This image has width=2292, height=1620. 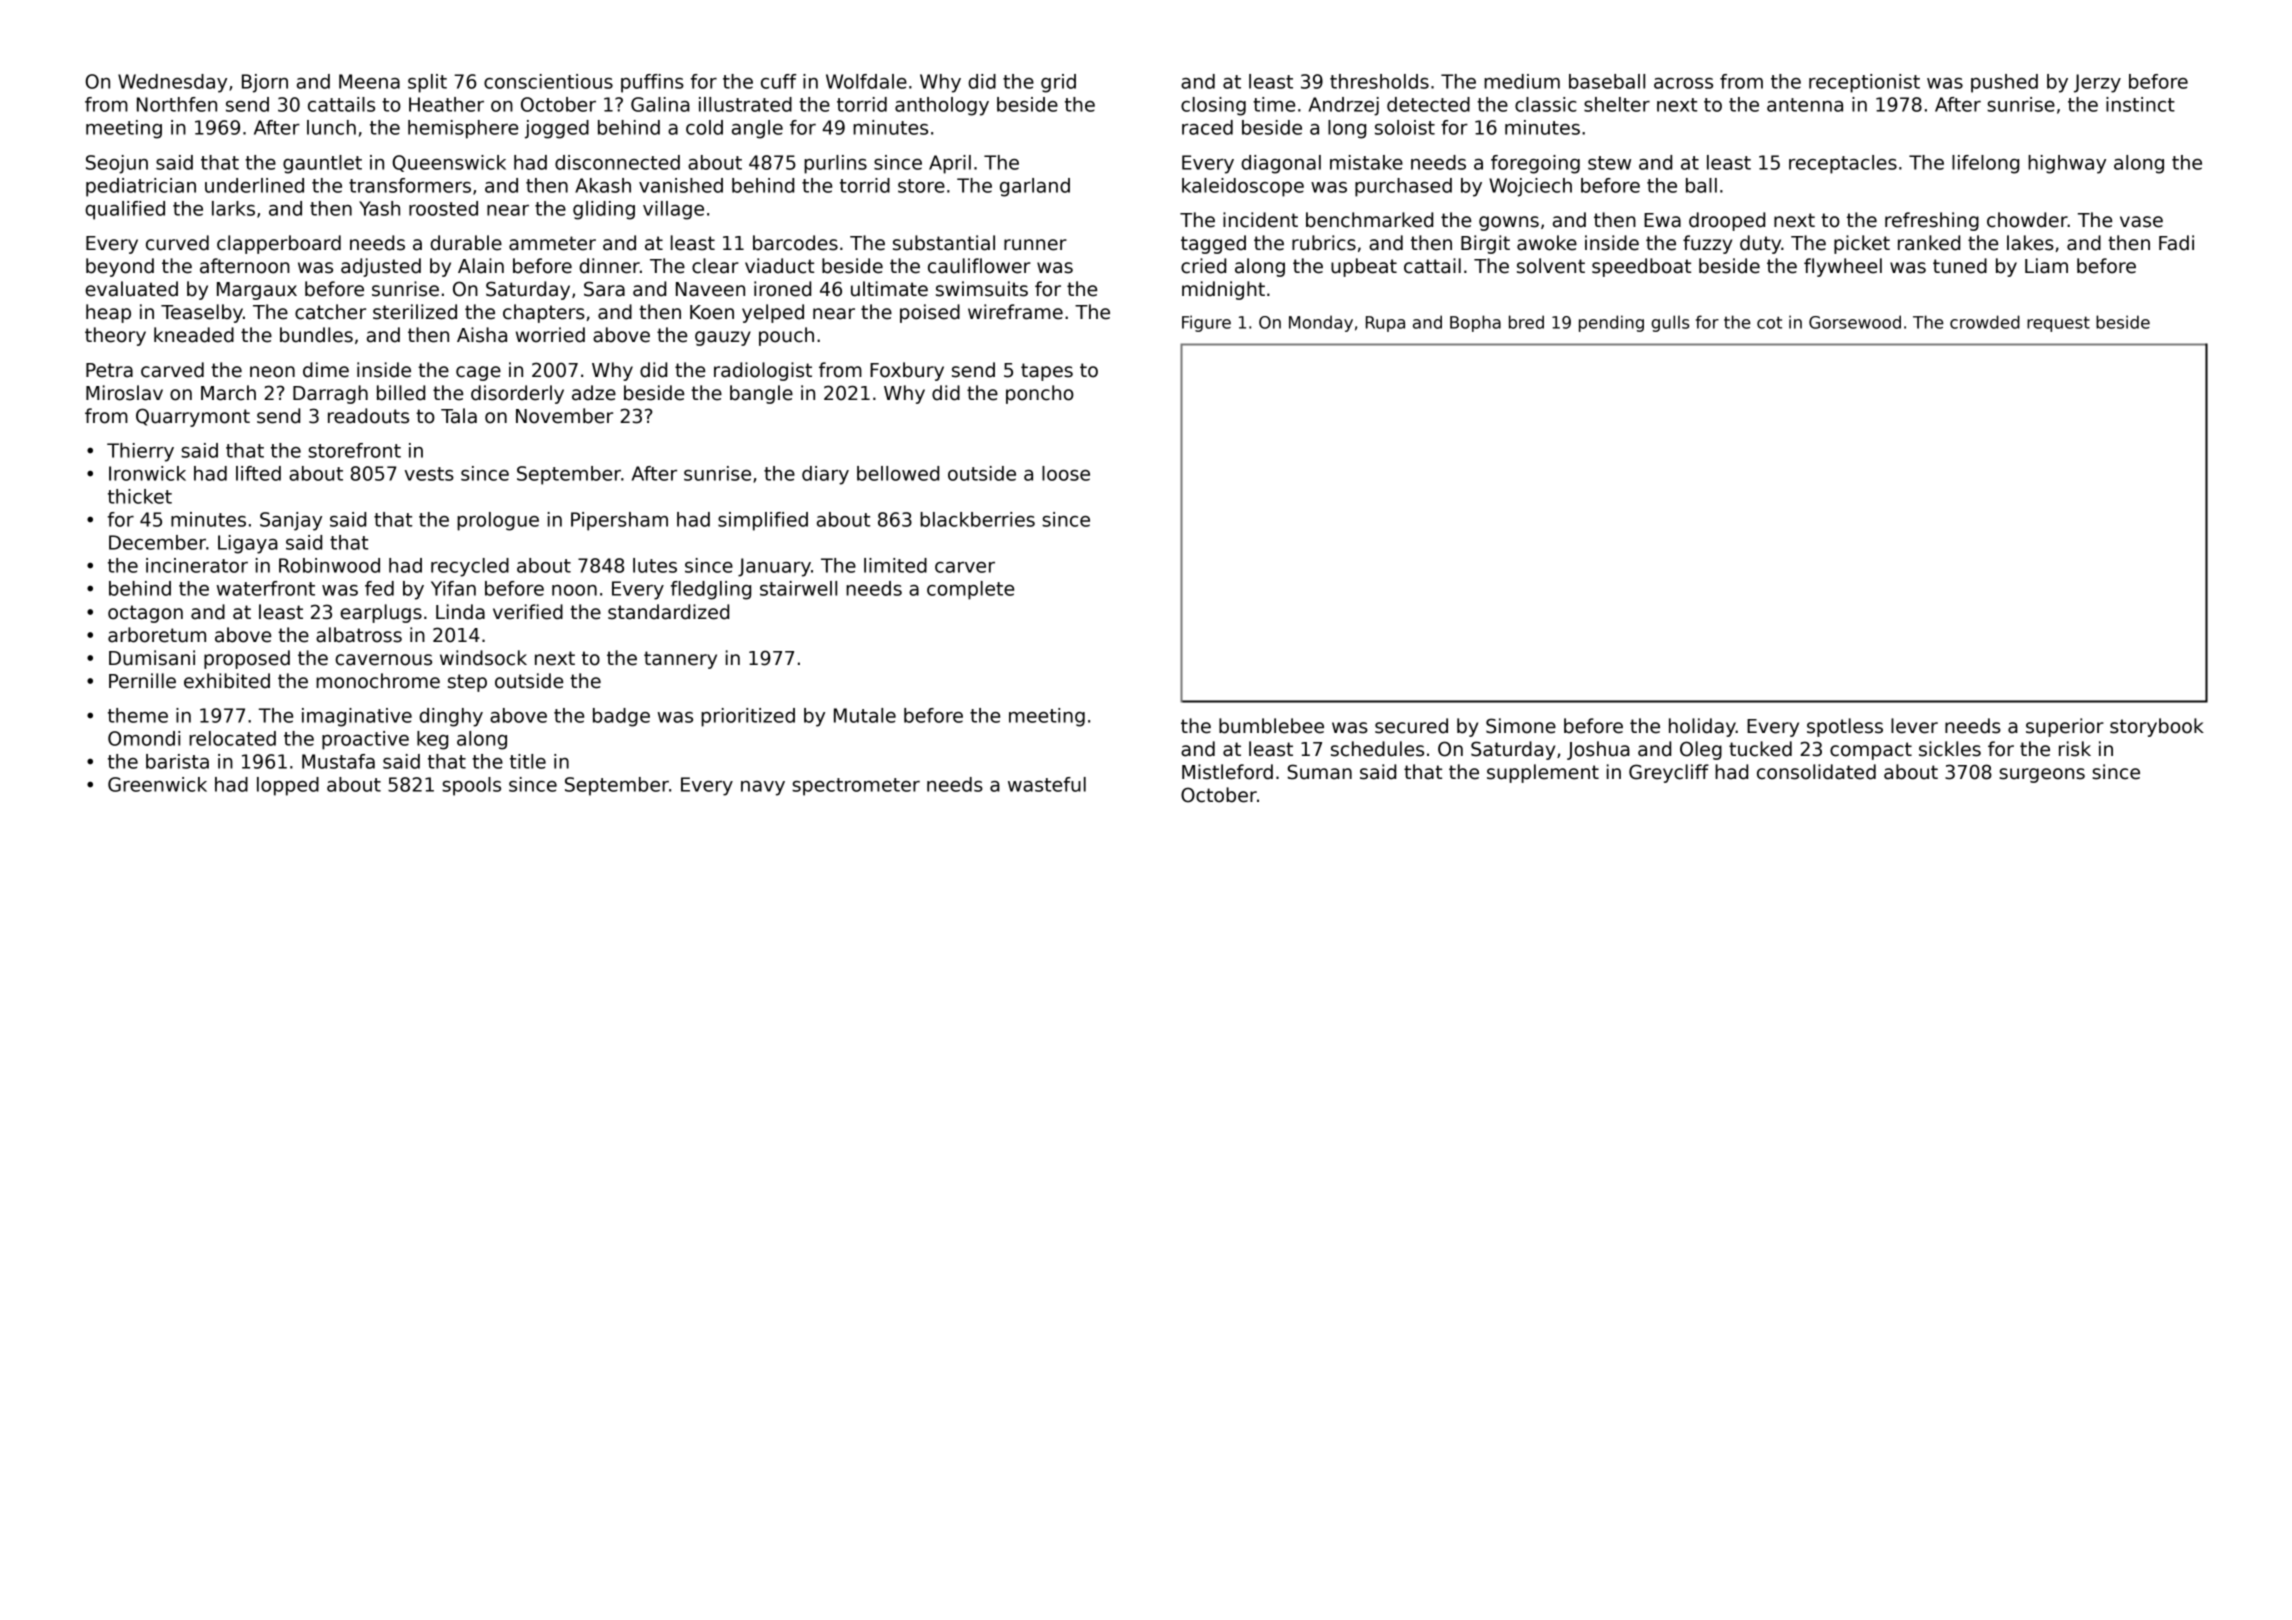 What do you see at coordinates (1864, 83) in the image?
I see `receptionist` at bounding box center [1864, 83].
